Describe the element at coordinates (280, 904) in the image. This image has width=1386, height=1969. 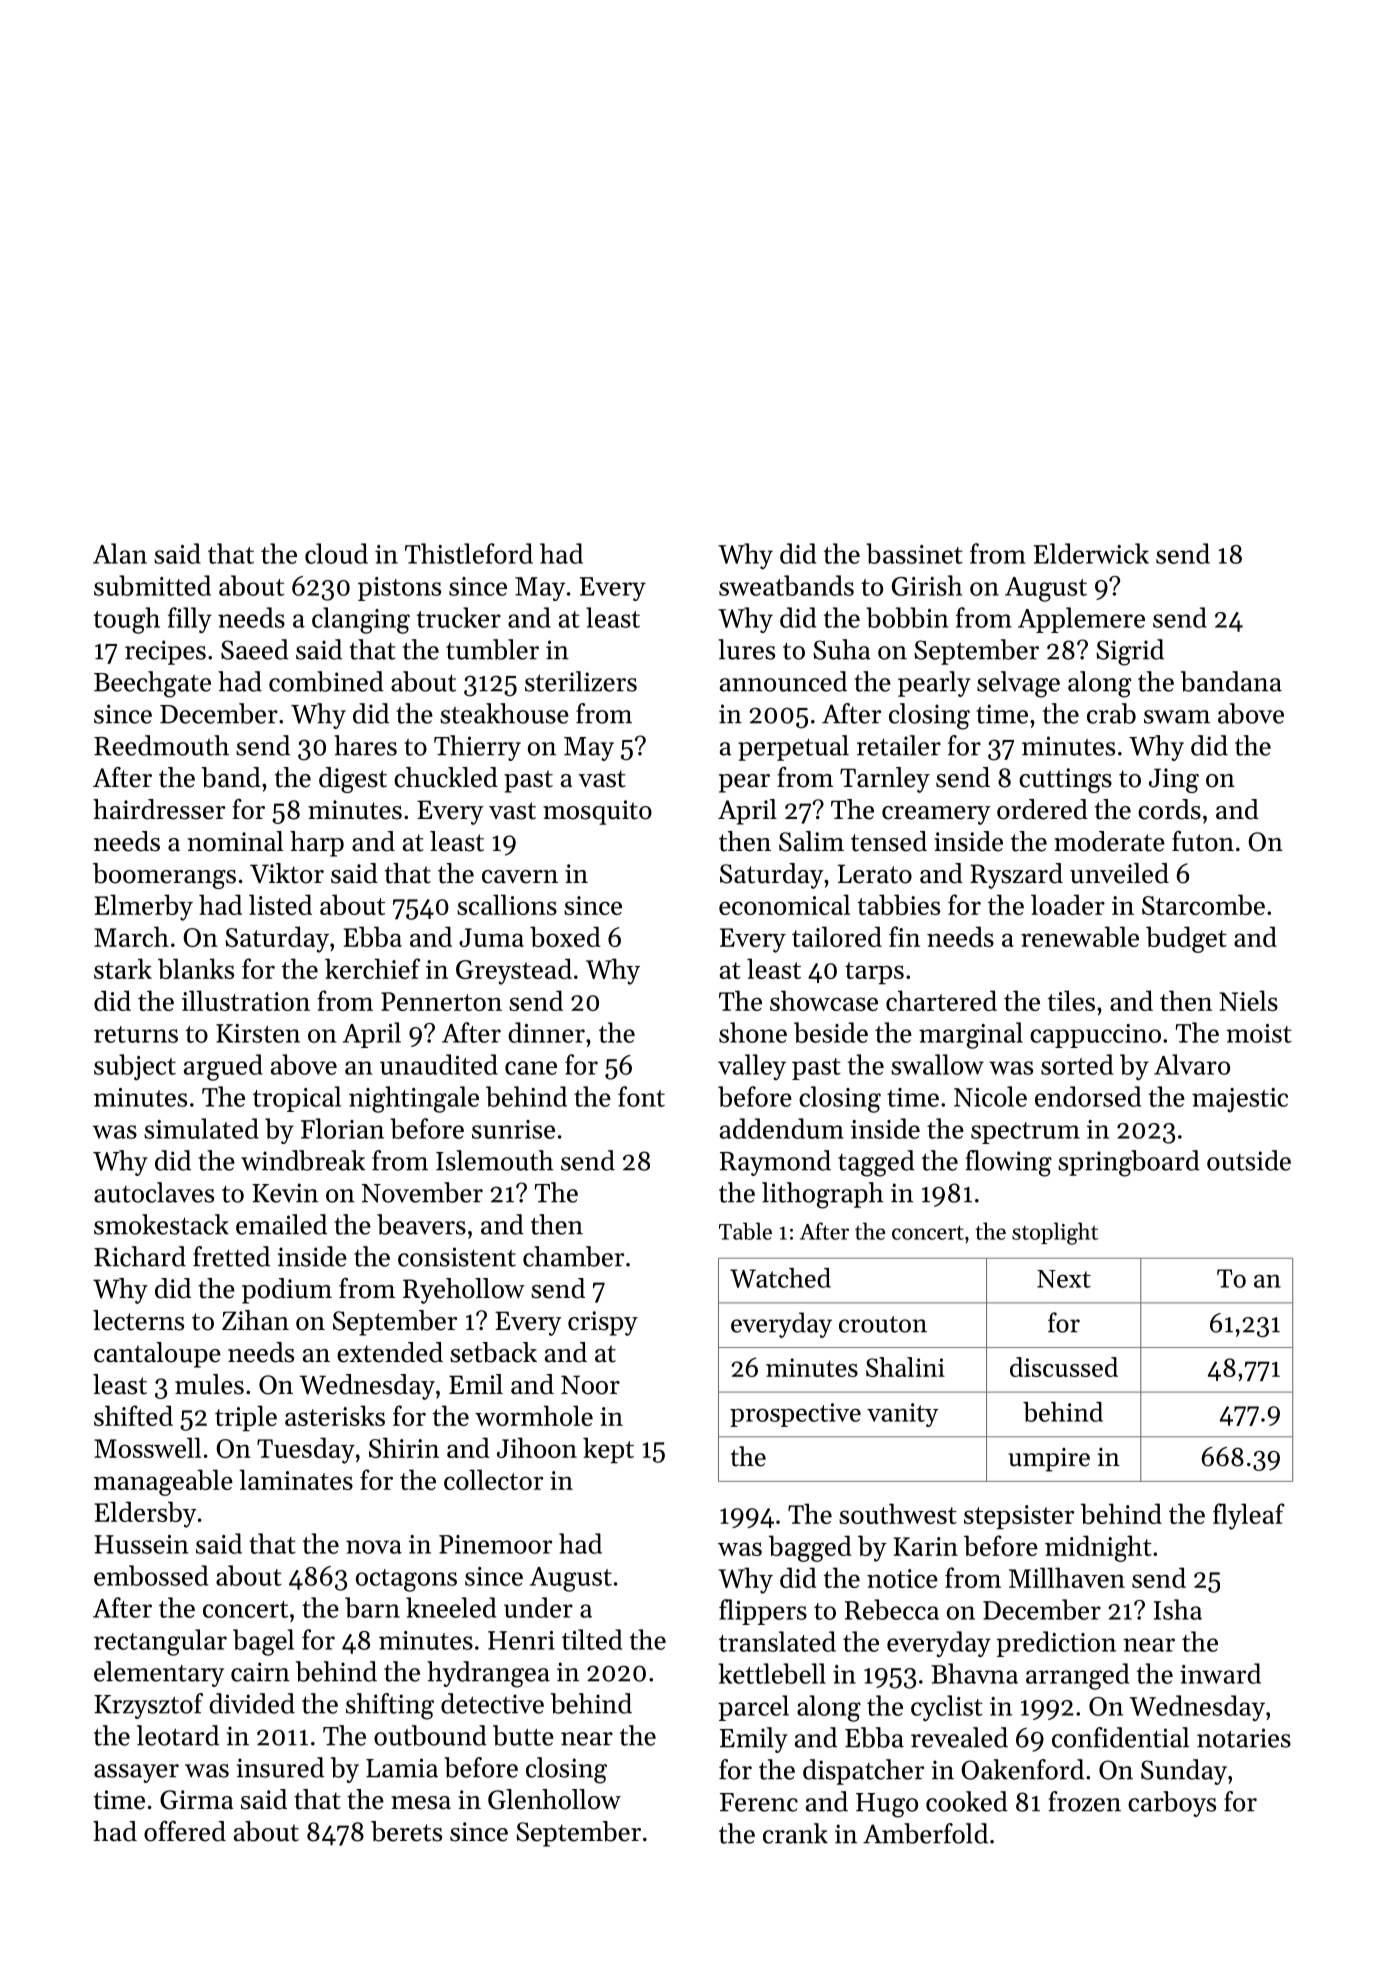
I see `listed` at that location.
